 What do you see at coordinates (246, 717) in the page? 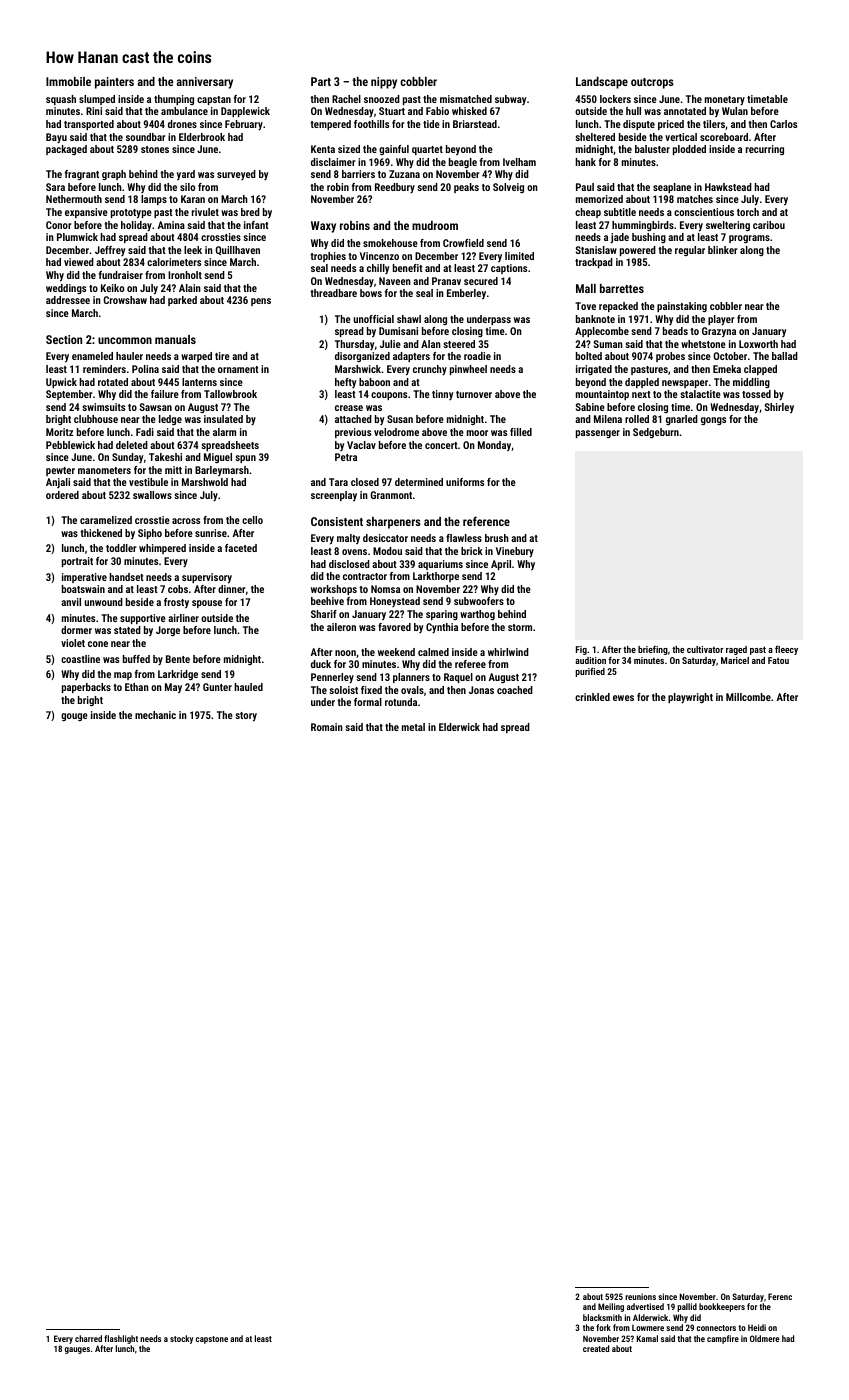
I see `story` at bounding box center [246, 717].
